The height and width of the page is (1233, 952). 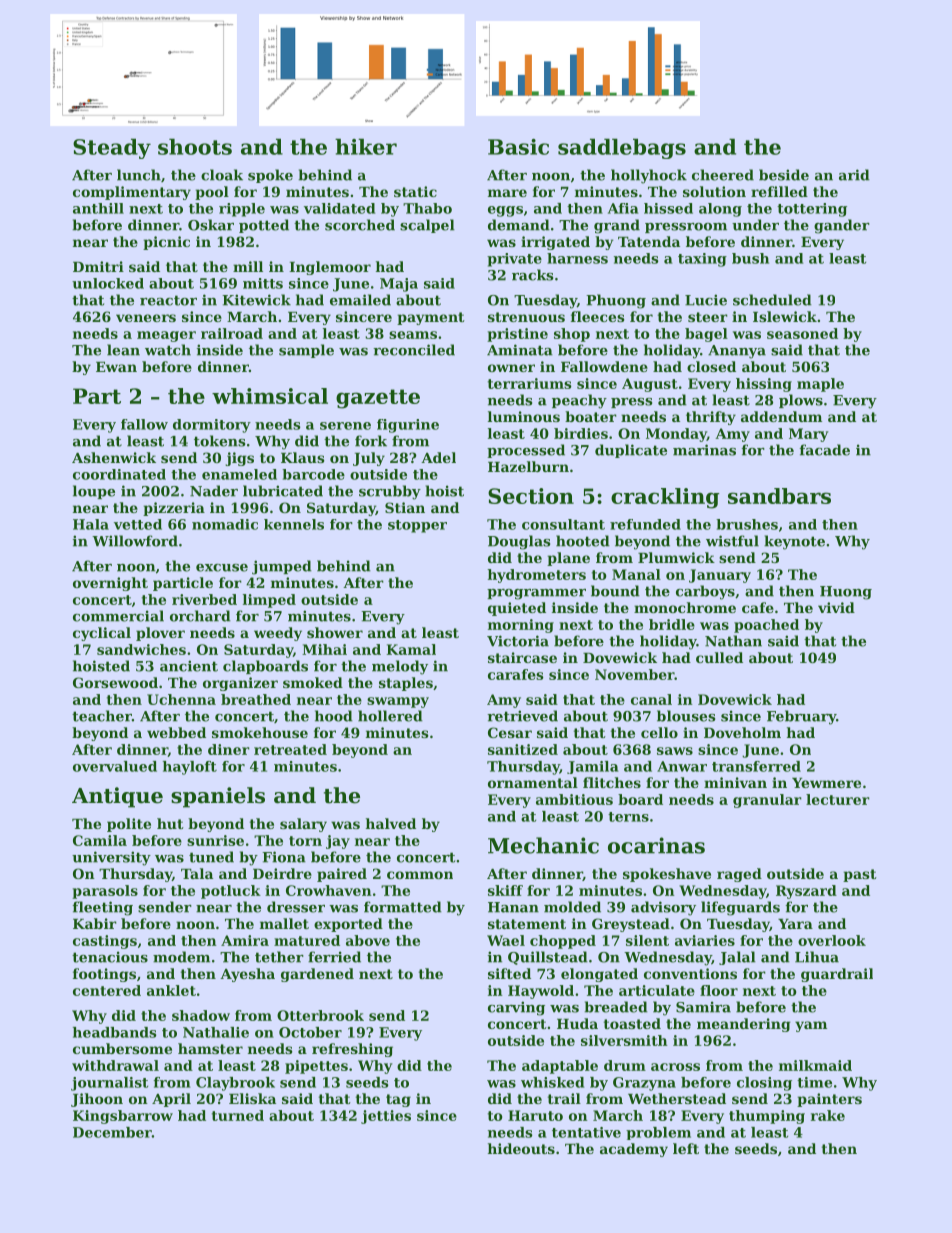 What do you see at coordinates (438, 457) in the page?
I see `Adel` at bounding box center [438, 457].
